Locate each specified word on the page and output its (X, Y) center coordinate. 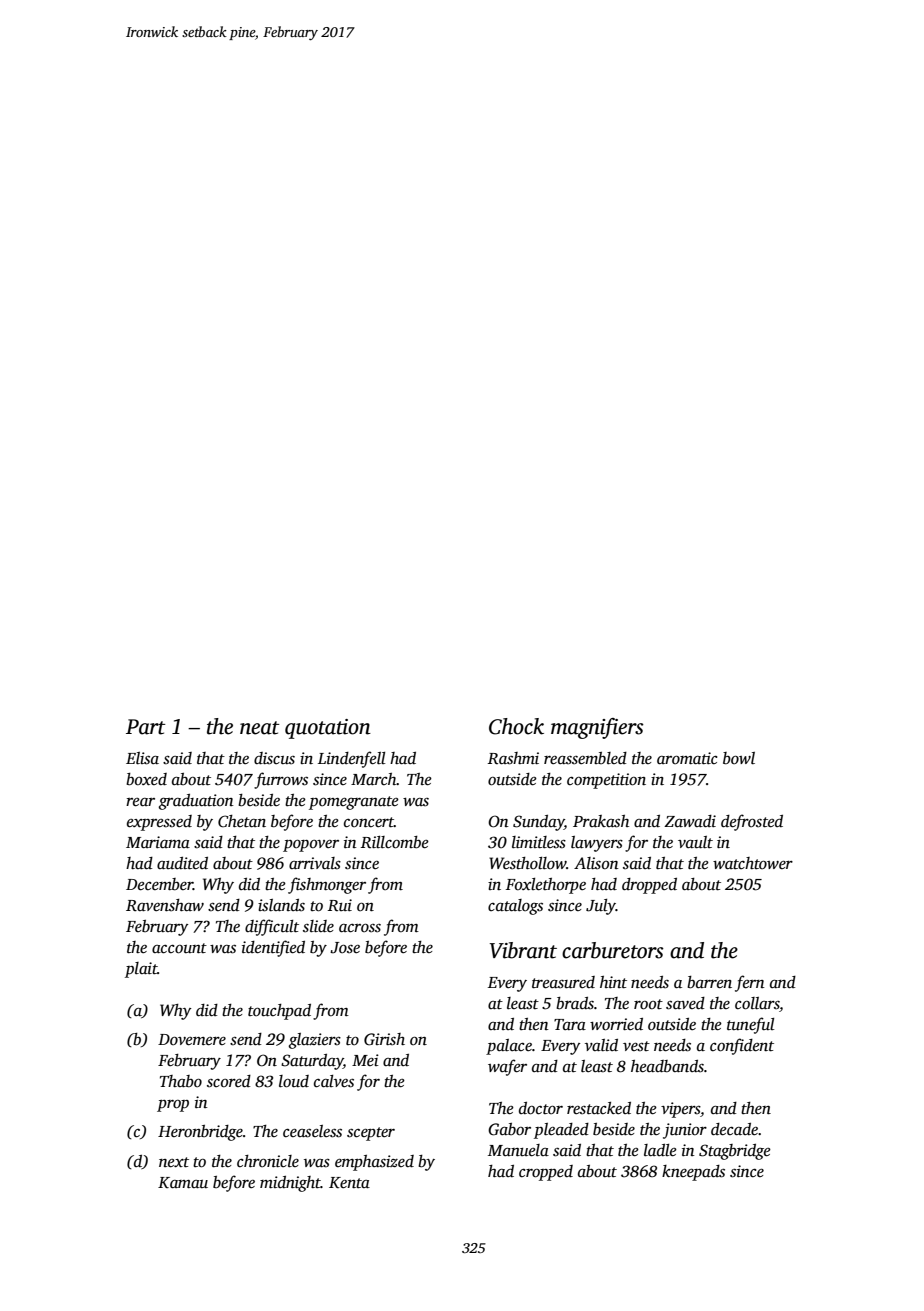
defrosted (752, 822)
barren (709, 982)
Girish (384, 1039)
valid (601, 1045)
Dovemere (192, 1040)
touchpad (279, 1012)
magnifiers (597, 728)
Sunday (538, 823)
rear (140, 802)
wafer (507, 1067)
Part (146, 727)
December (159, 884)
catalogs (515, 907)
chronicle (268, 1161)
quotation (328, 729)
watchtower (753, 863)
